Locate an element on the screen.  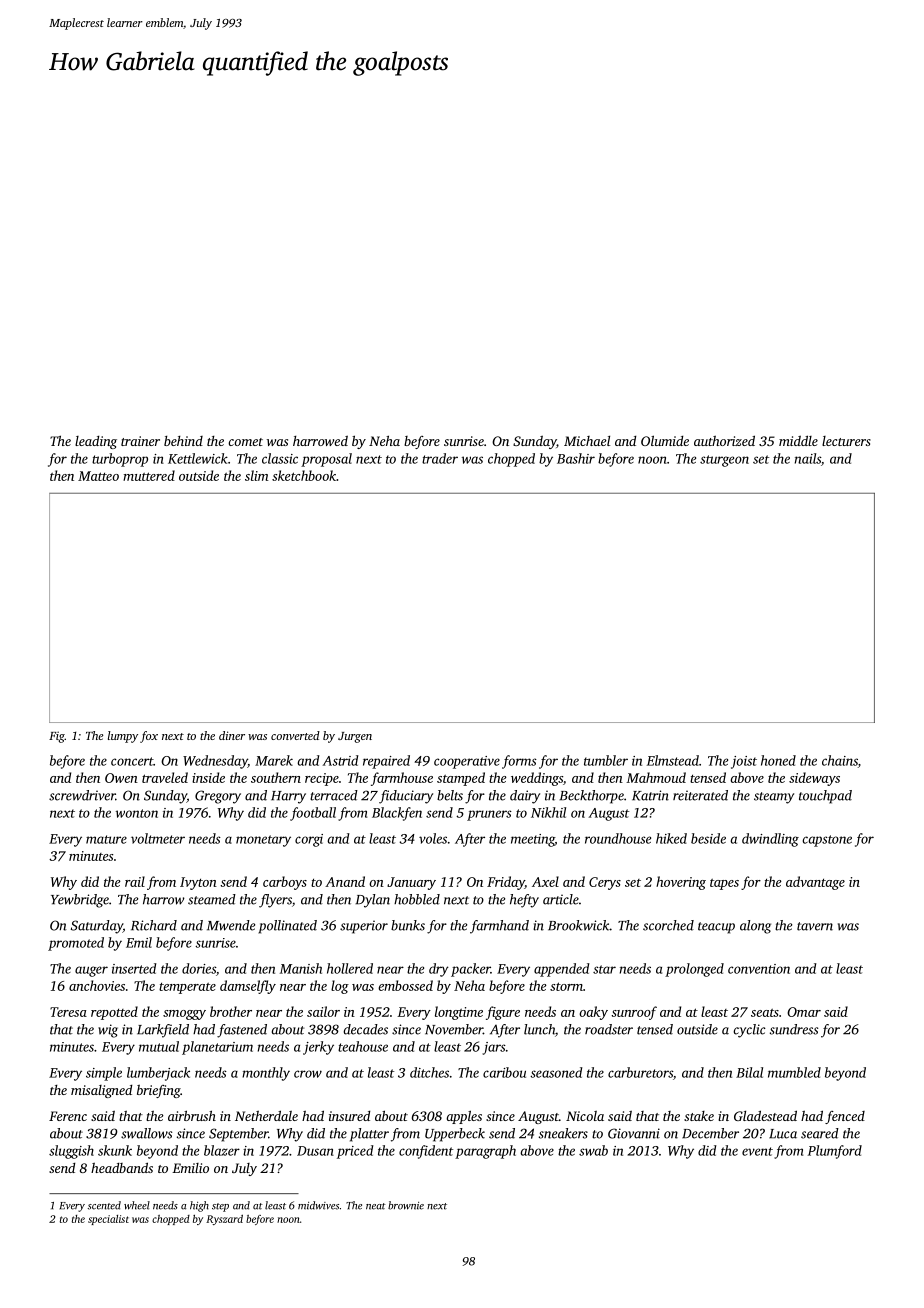
diner is located at coordinates (232, 735).
